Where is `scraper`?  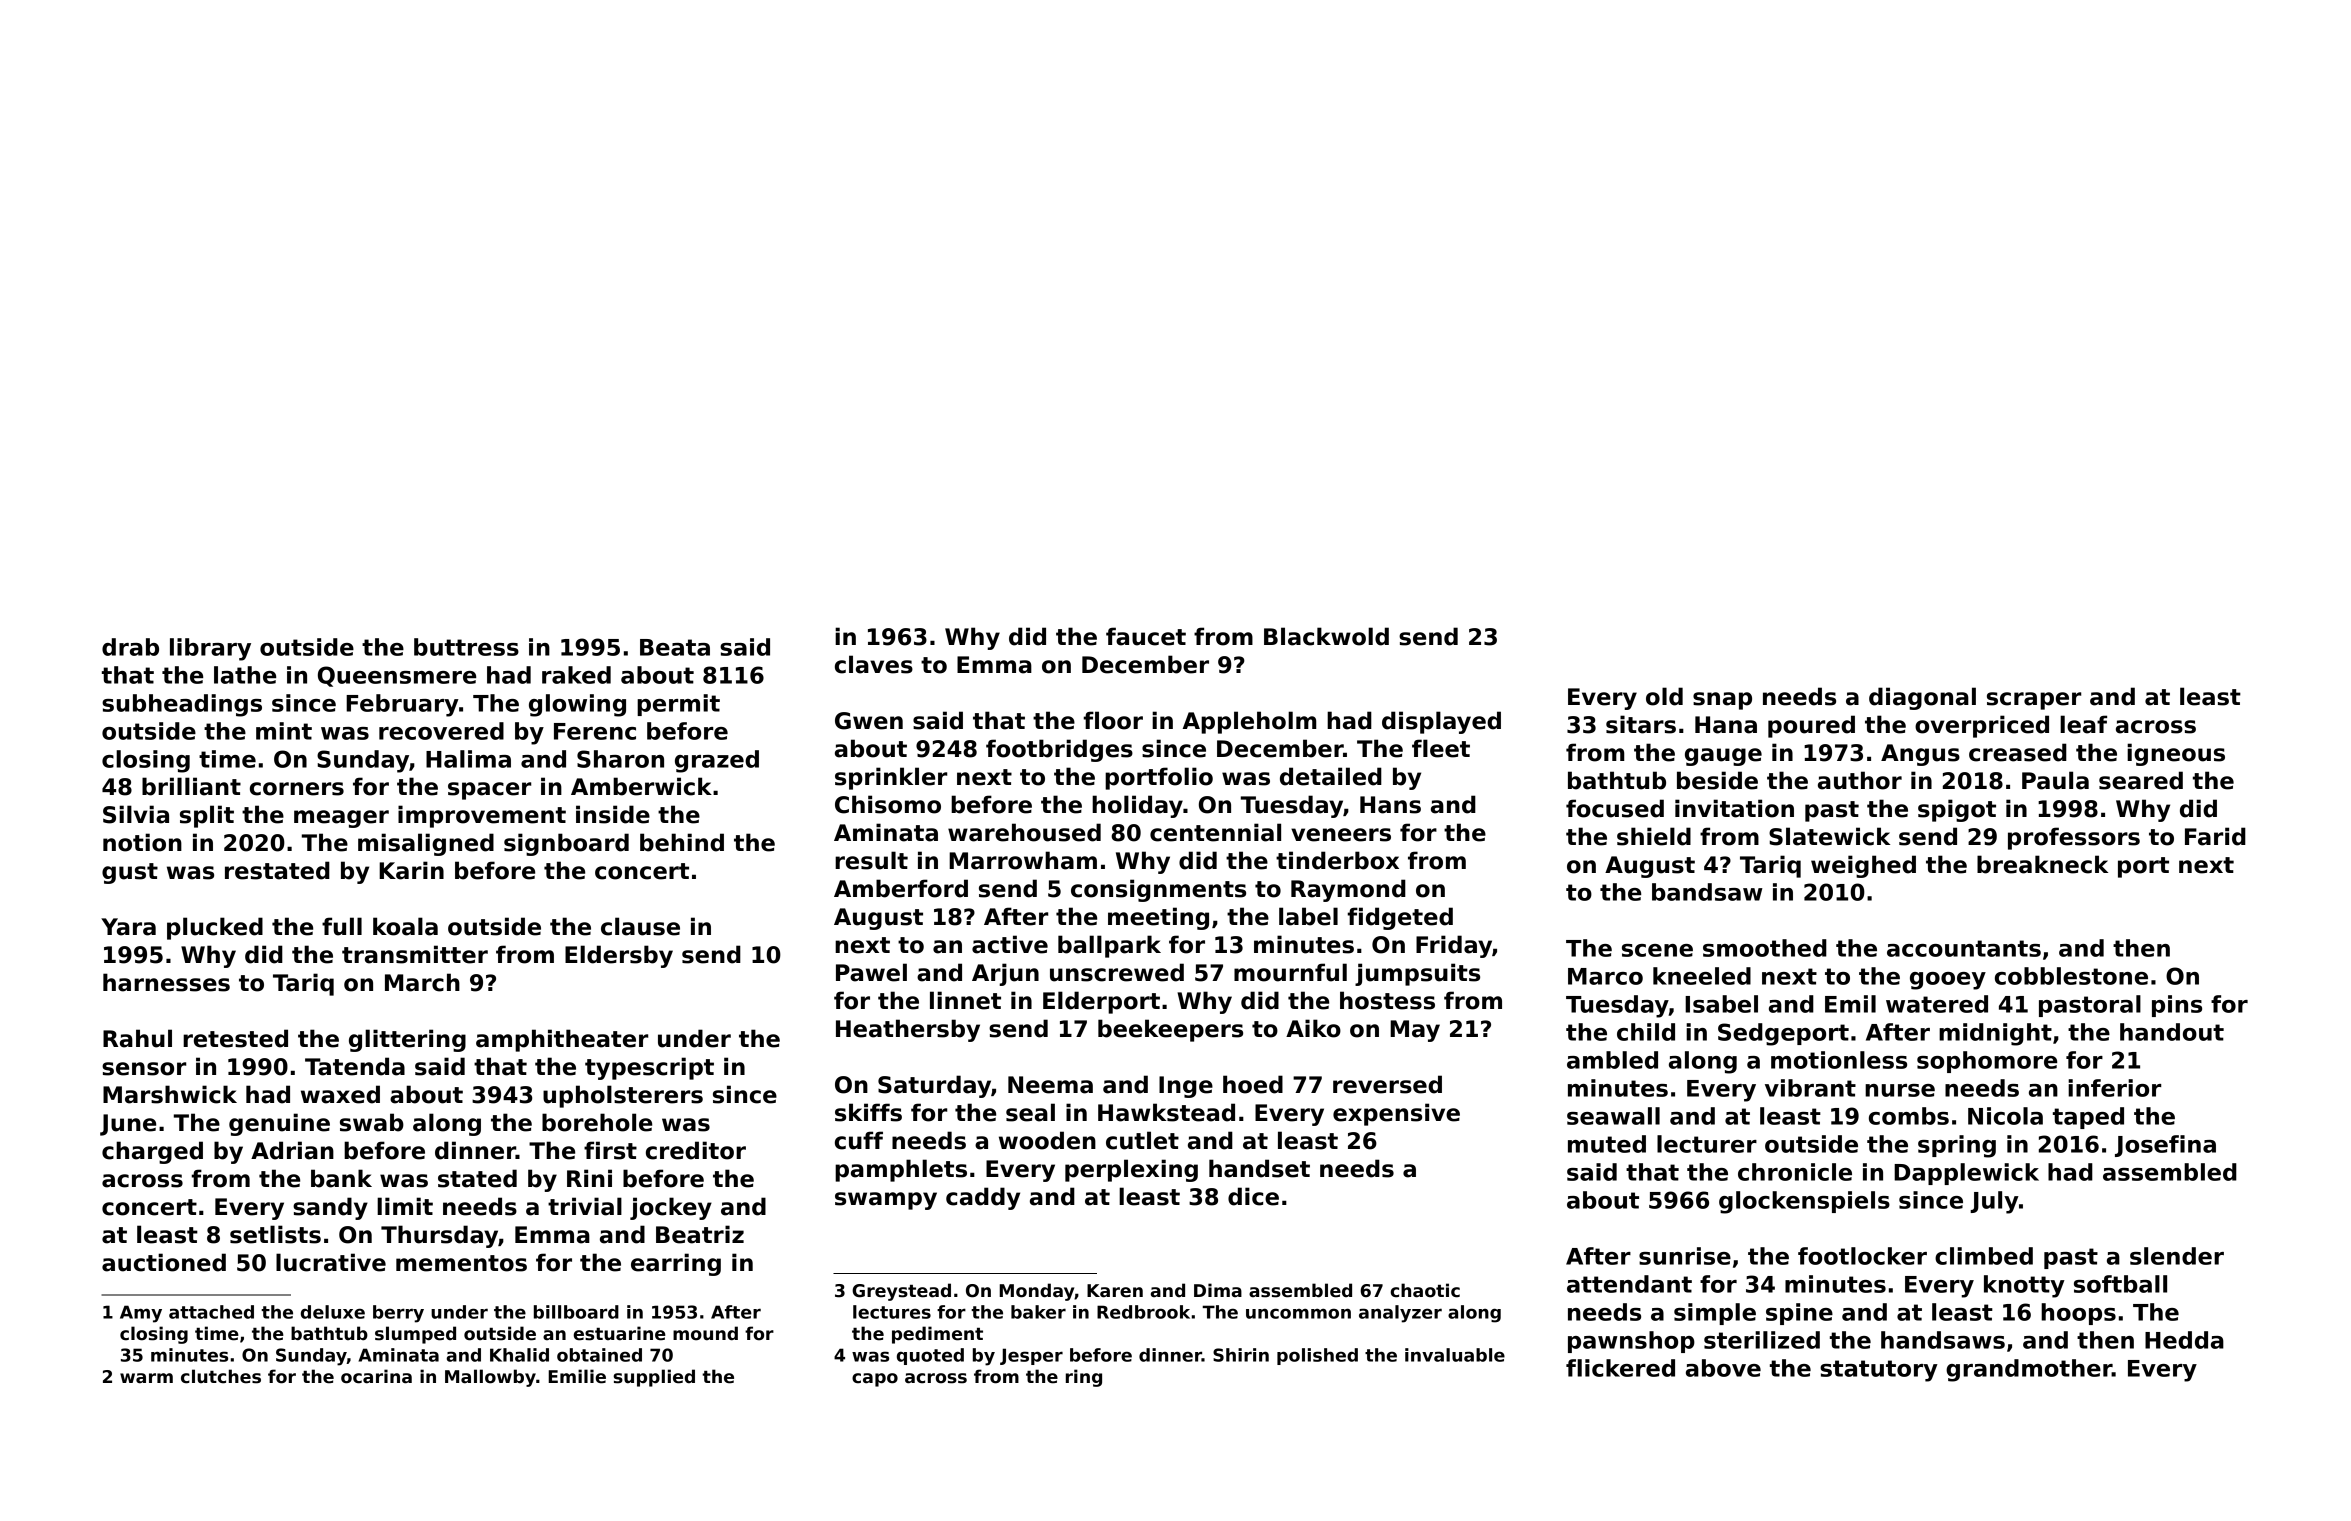
scraper is located at coordinates (2034, 701).
